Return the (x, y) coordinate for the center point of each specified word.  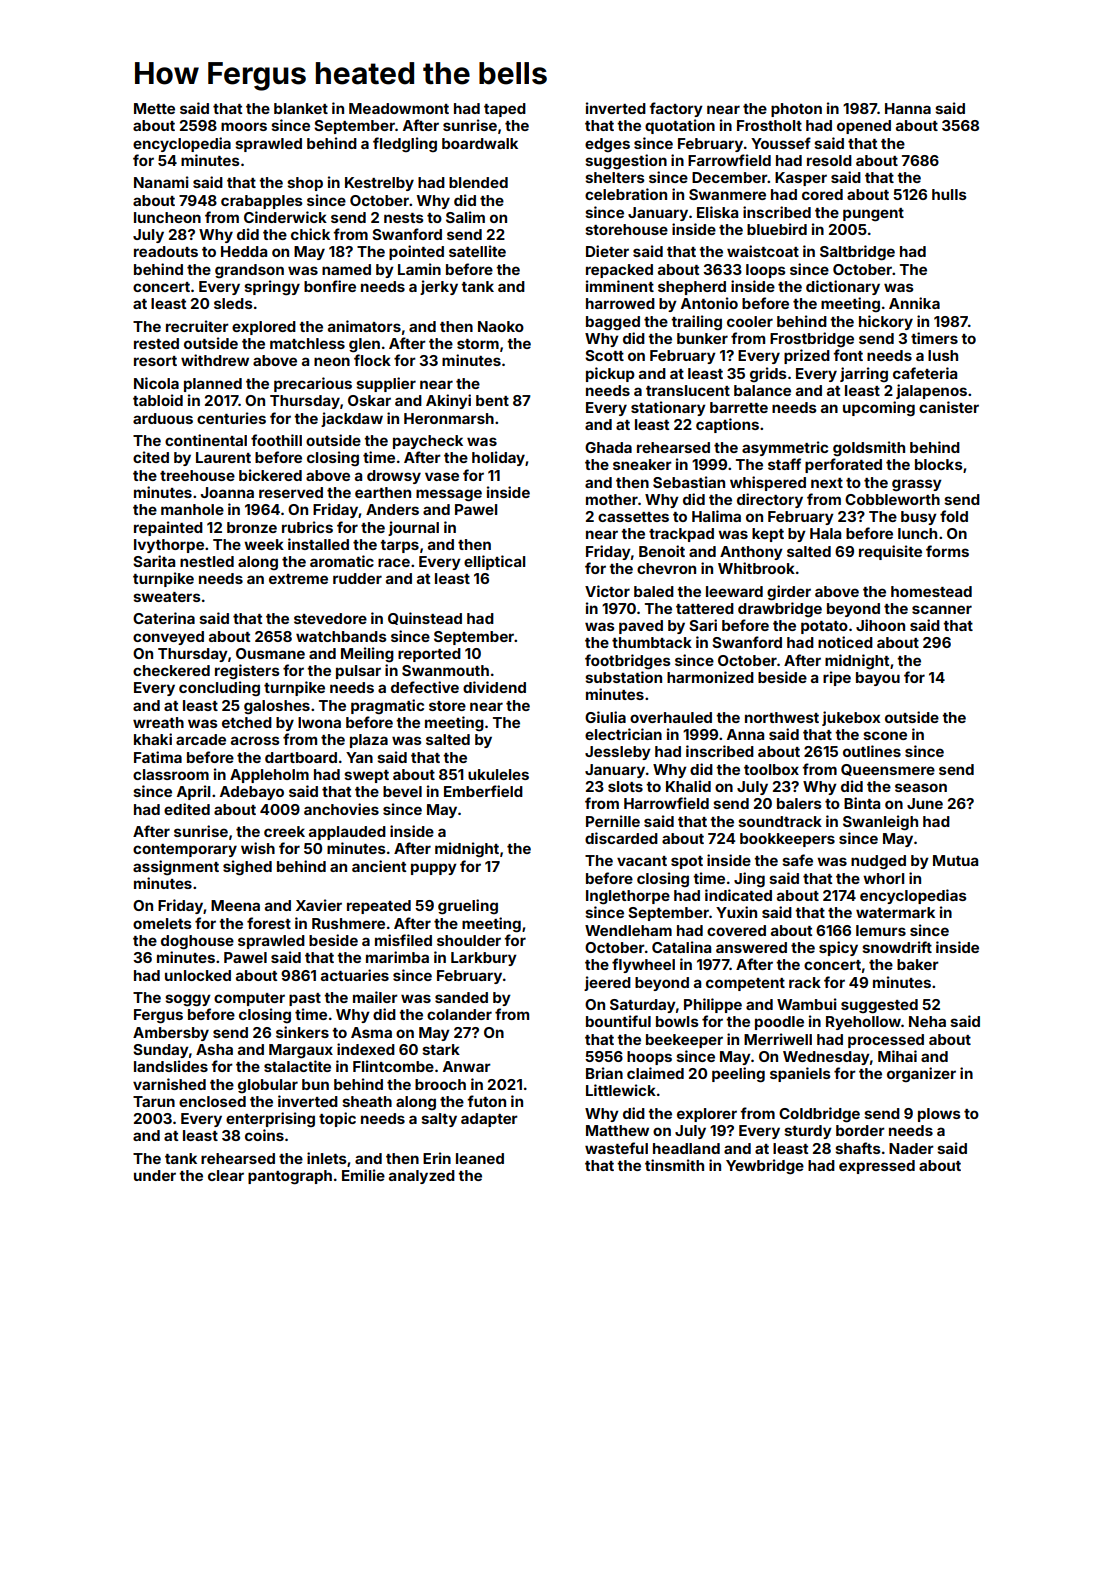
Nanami (161, 182)
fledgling (405, 144)
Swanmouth (445, 670)
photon (796, 110)
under (155, 1175)
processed (886, 1041)
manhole (192, 509)
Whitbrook (756, 568)
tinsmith (674, 1165)
